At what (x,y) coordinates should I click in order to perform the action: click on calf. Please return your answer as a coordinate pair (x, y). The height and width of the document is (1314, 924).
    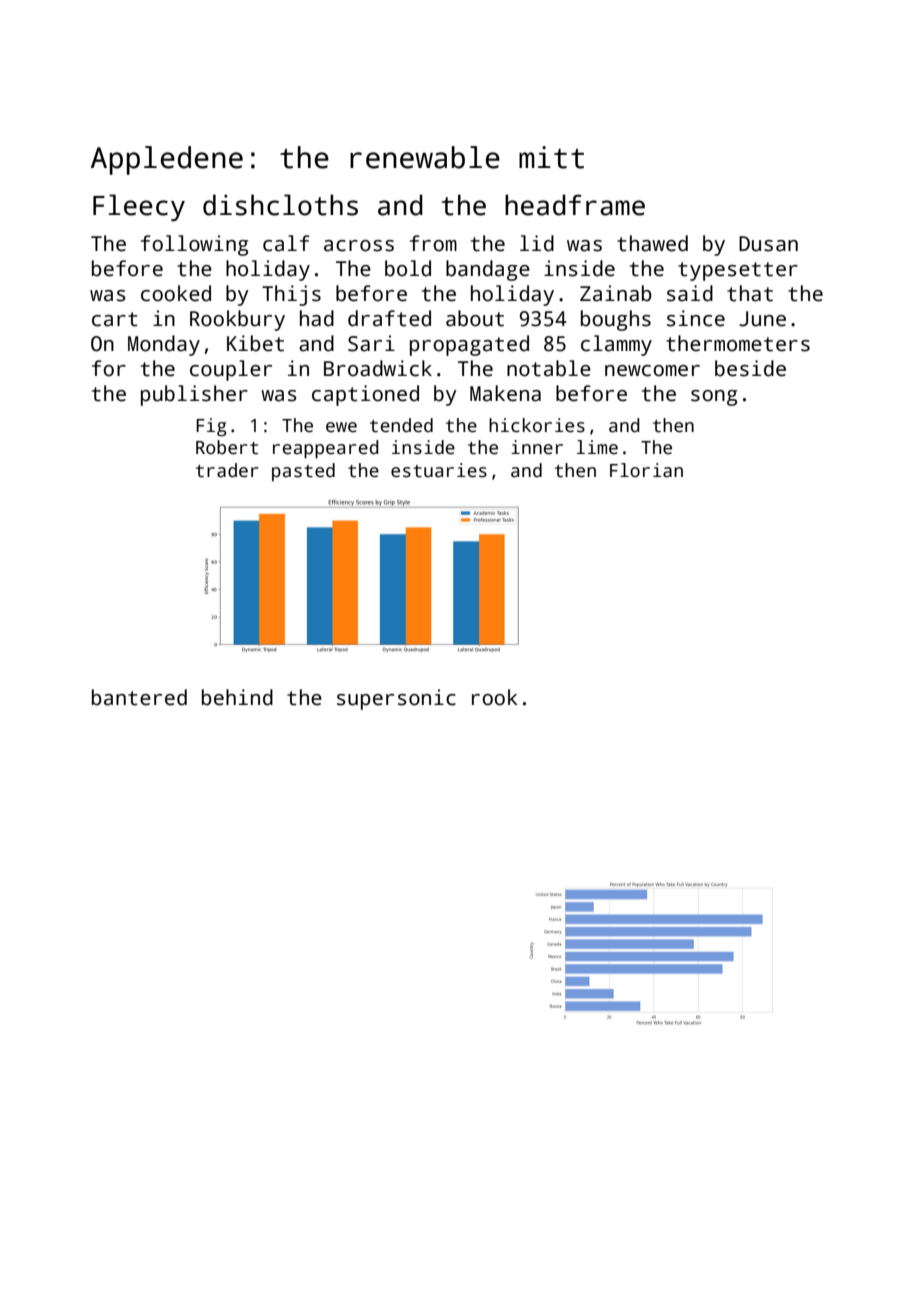
    Looking at the image, I should click on (286, 243).
